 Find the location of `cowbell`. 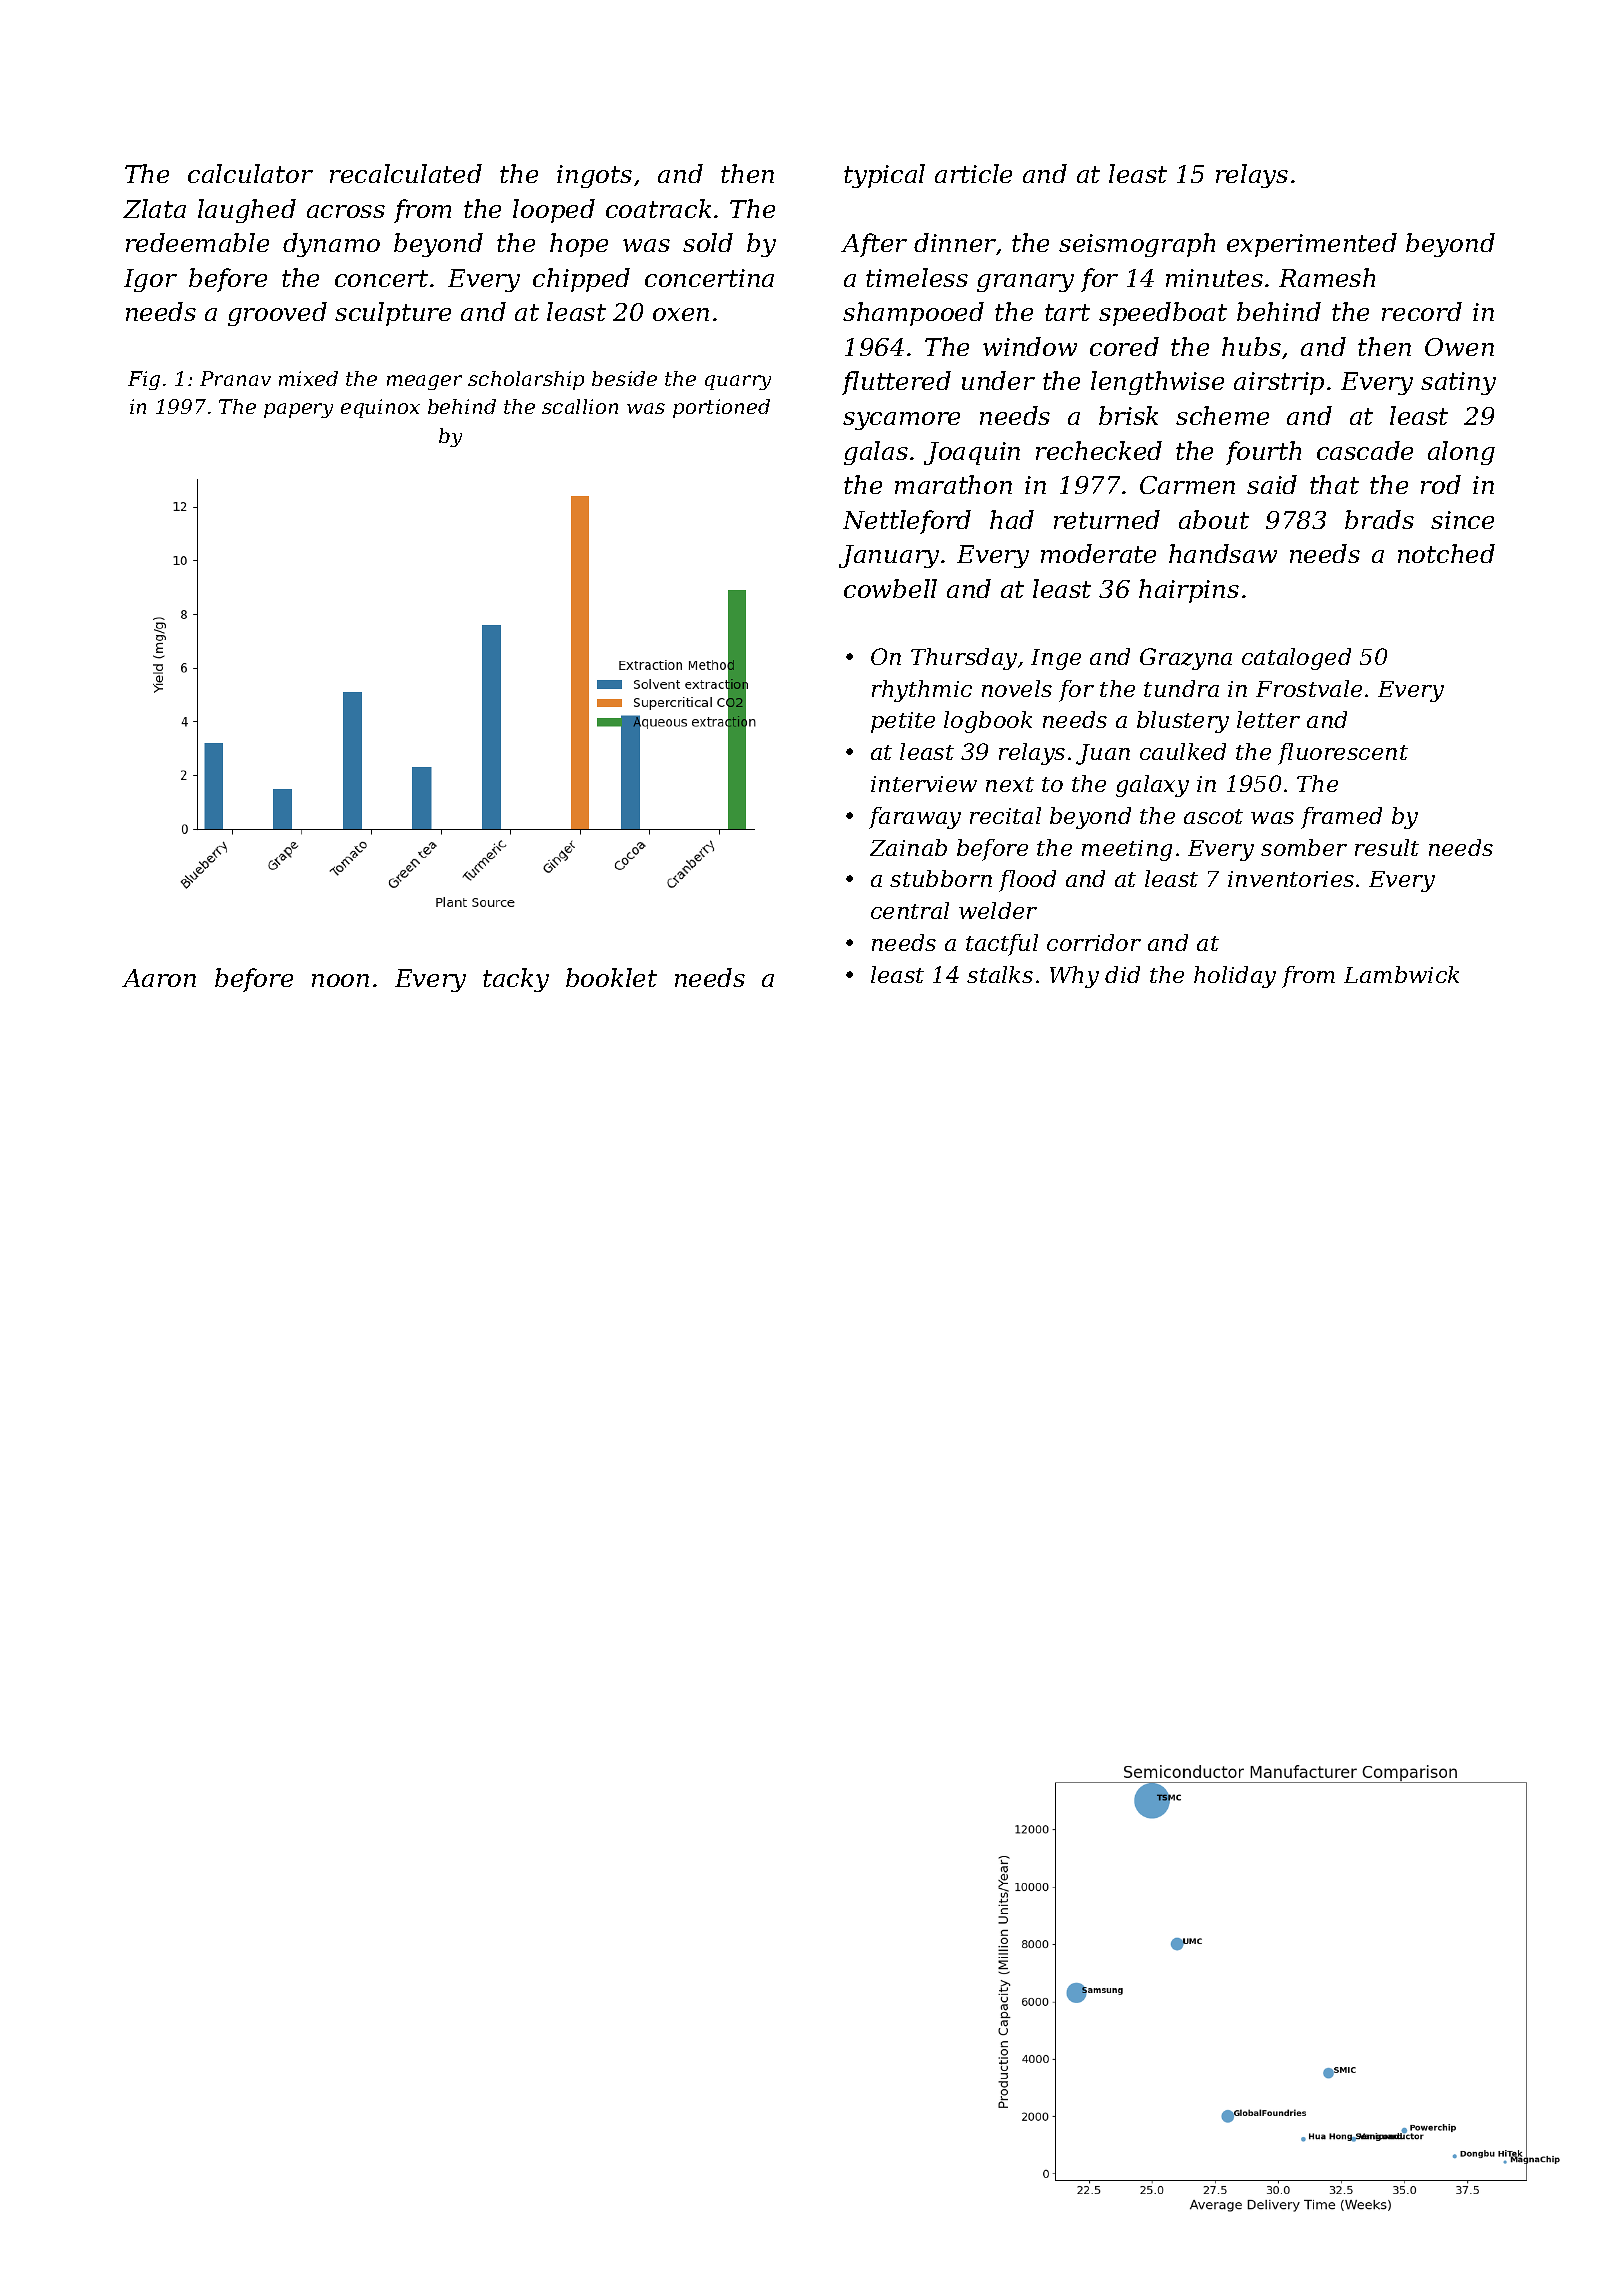

cowbell is located at coordinates (890, 588).
